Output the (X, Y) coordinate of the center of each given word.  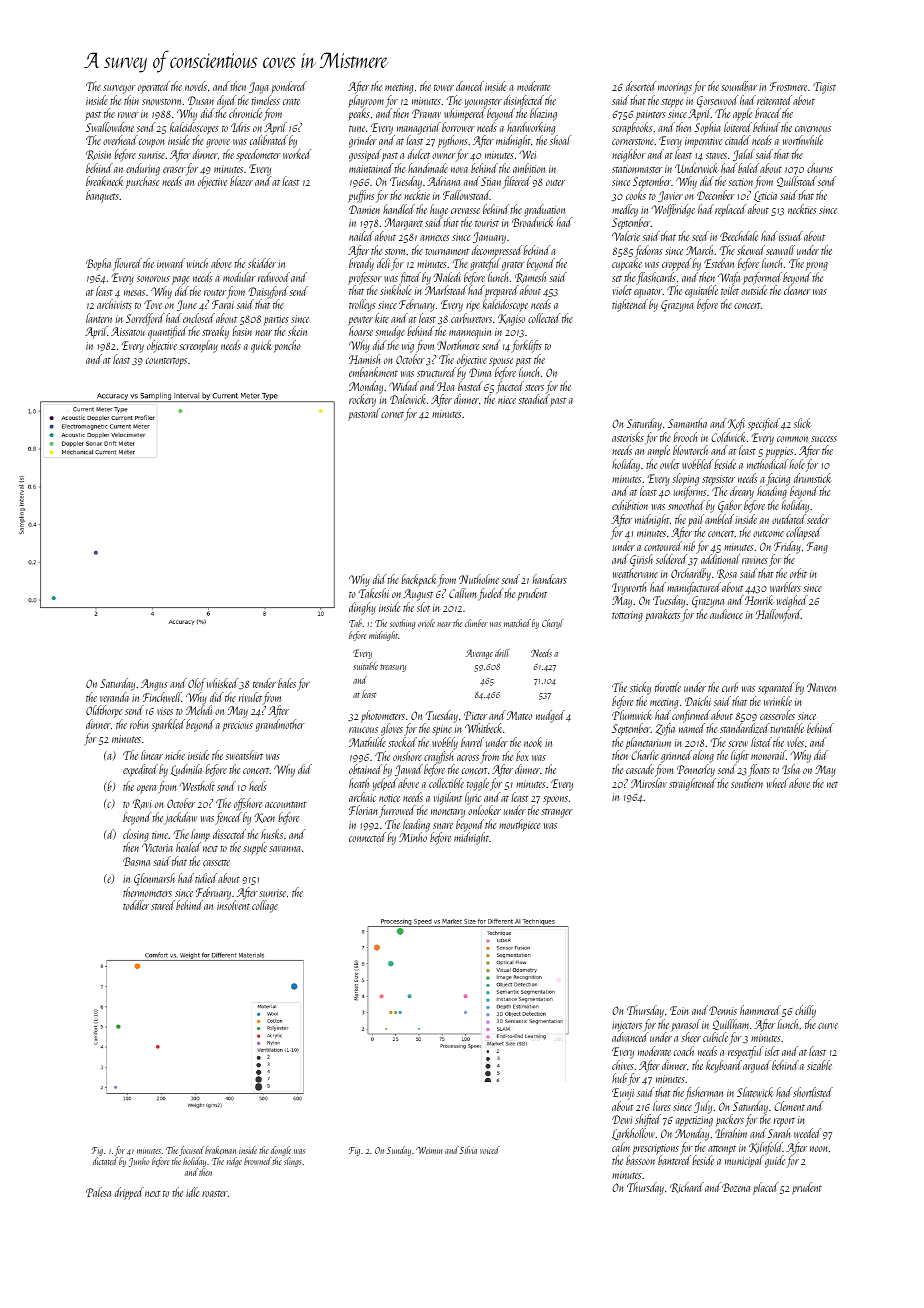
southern (747, 783)
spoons (555, 800)
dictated (105, 1161)
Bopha (98, 264)
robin (139, 724)
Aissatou (128, 331)
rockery (362, 401)
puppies (779, 452)
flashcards (656, 278)
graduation (544, 210)
